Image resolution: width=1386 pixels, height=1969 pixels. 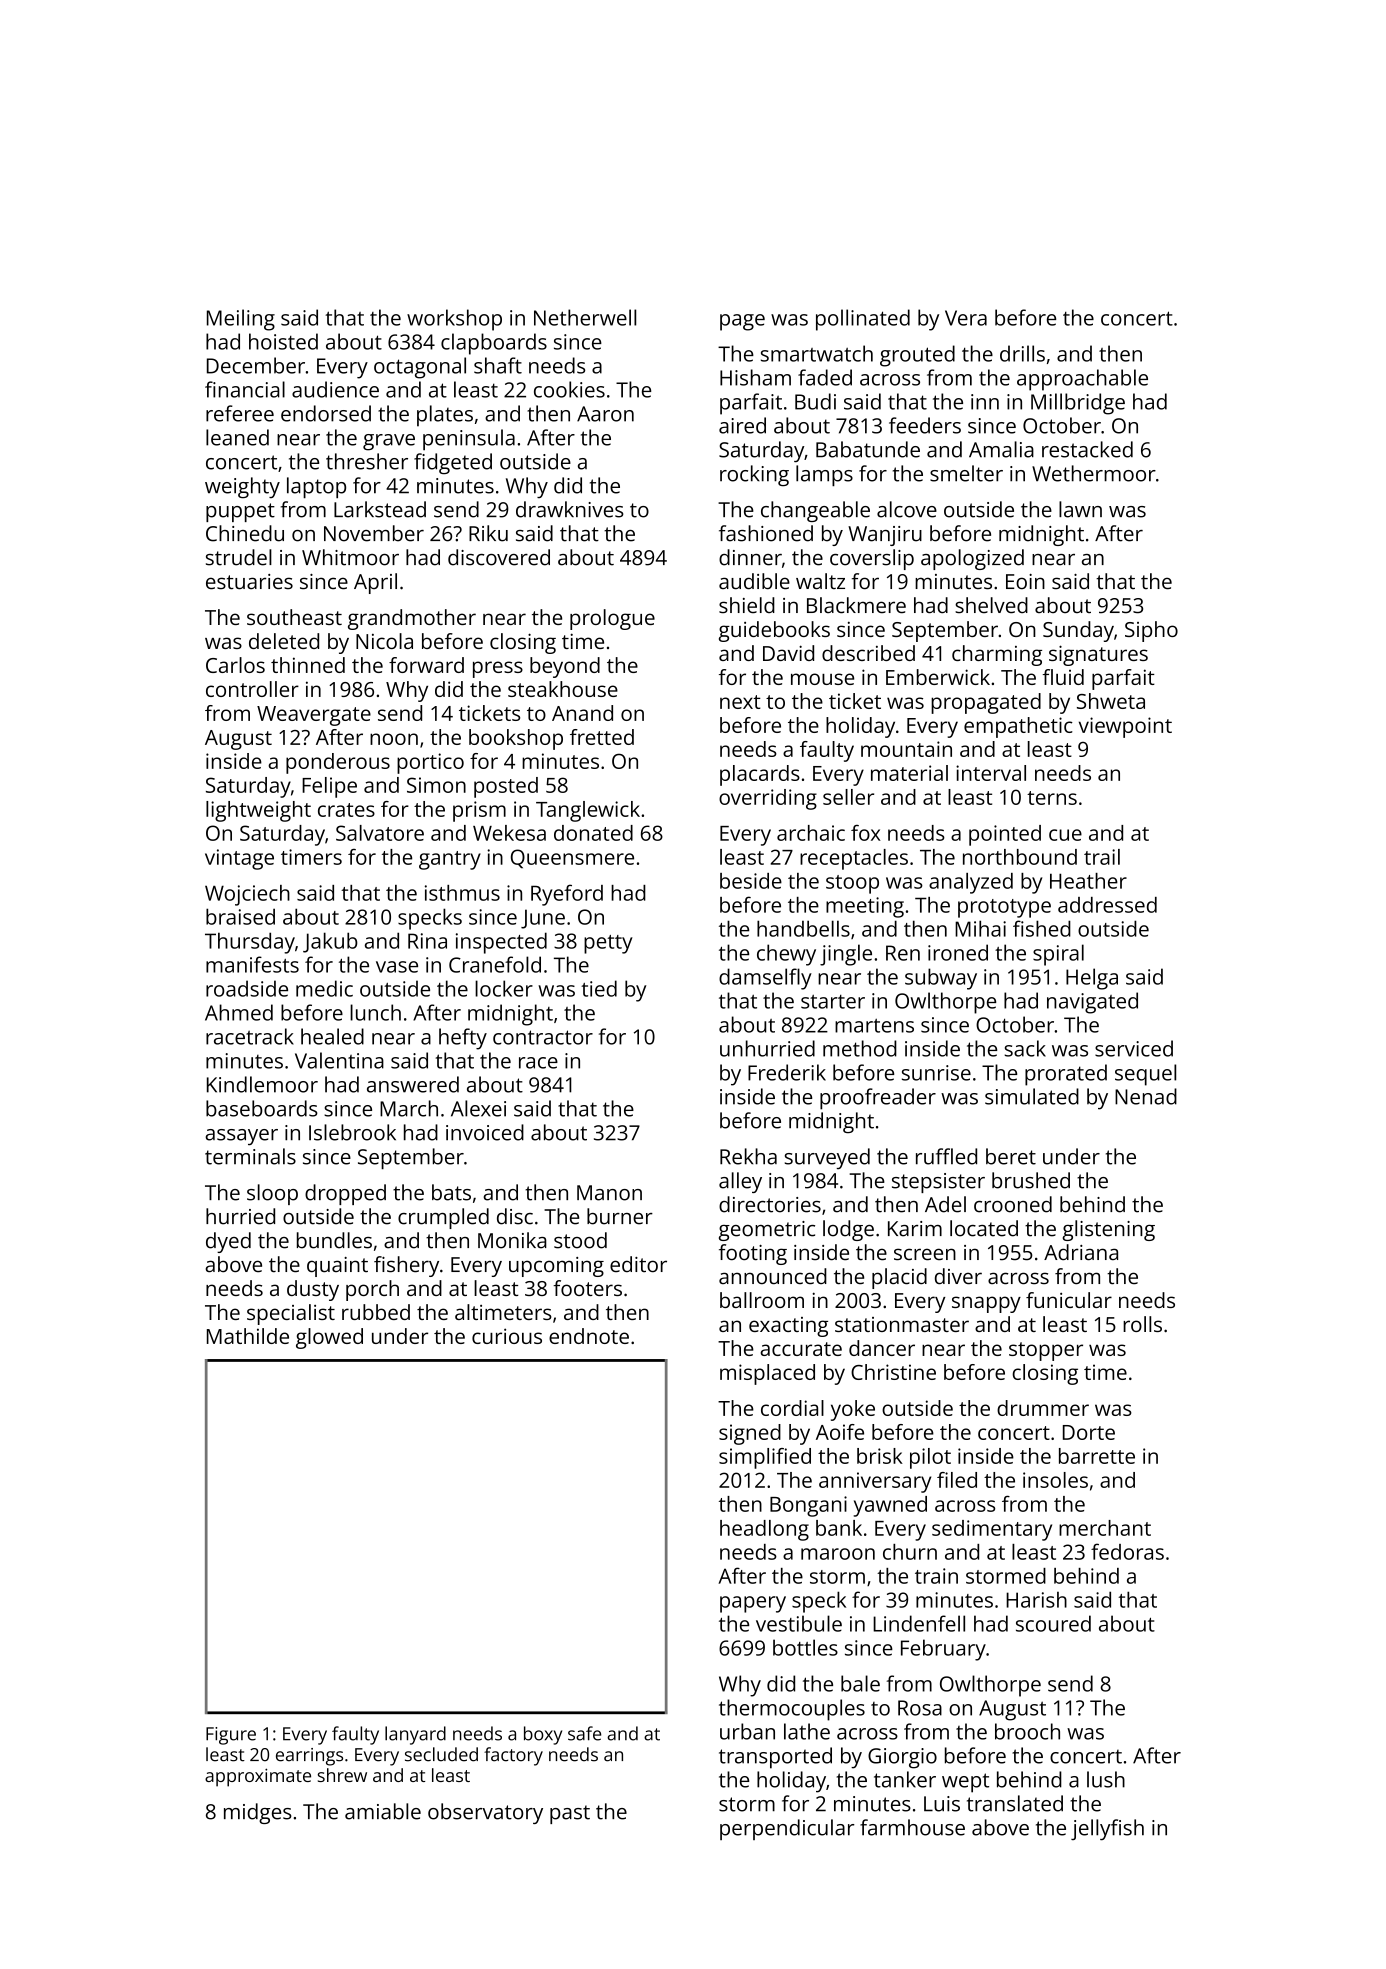 What do you see at coordinates (751, 881) in the image?
I see `beside` at bounding box center [751, 881].
